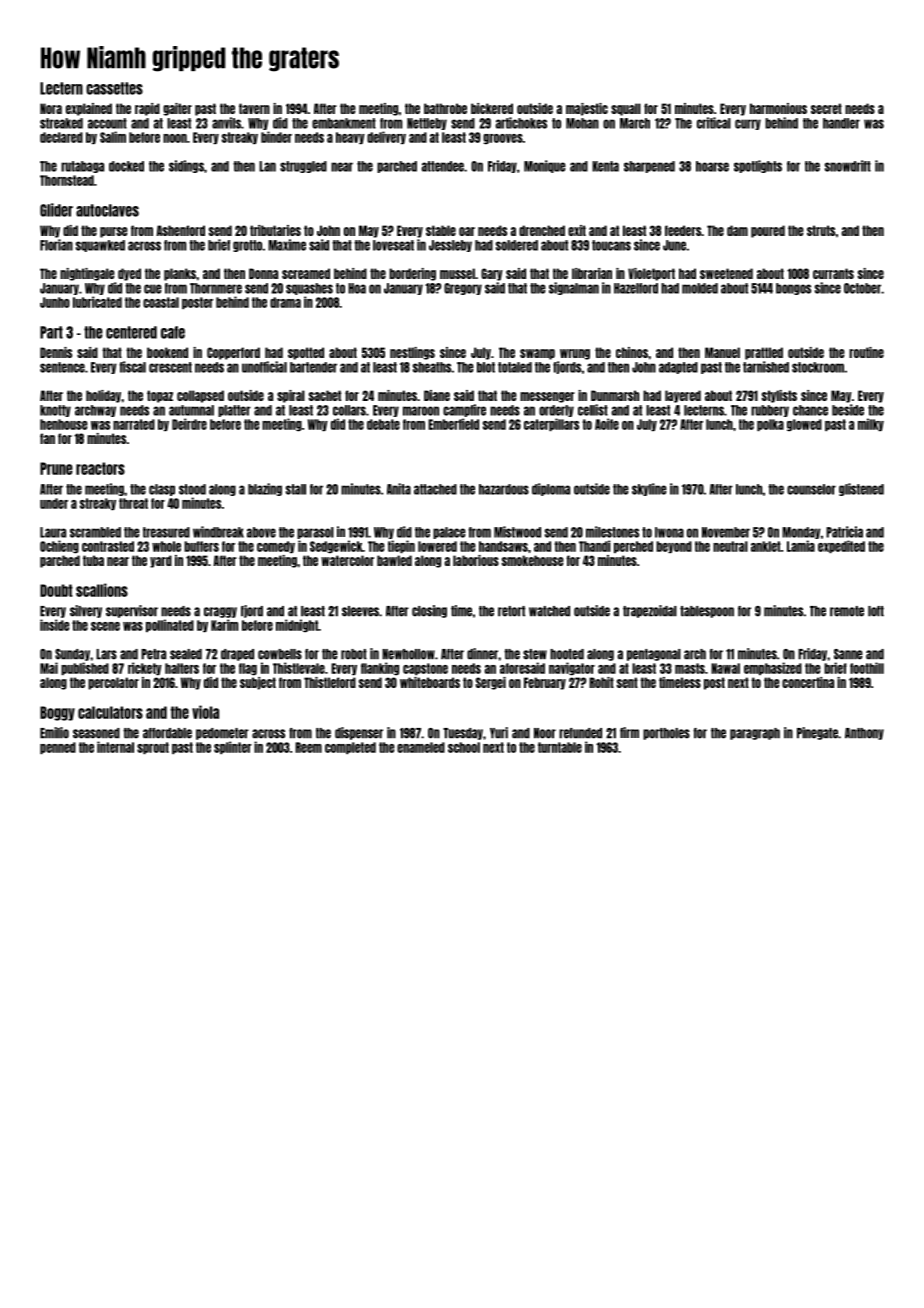 This screenshot has width=924, height=1308. I want to click on dispenser, so click(359, 733).
